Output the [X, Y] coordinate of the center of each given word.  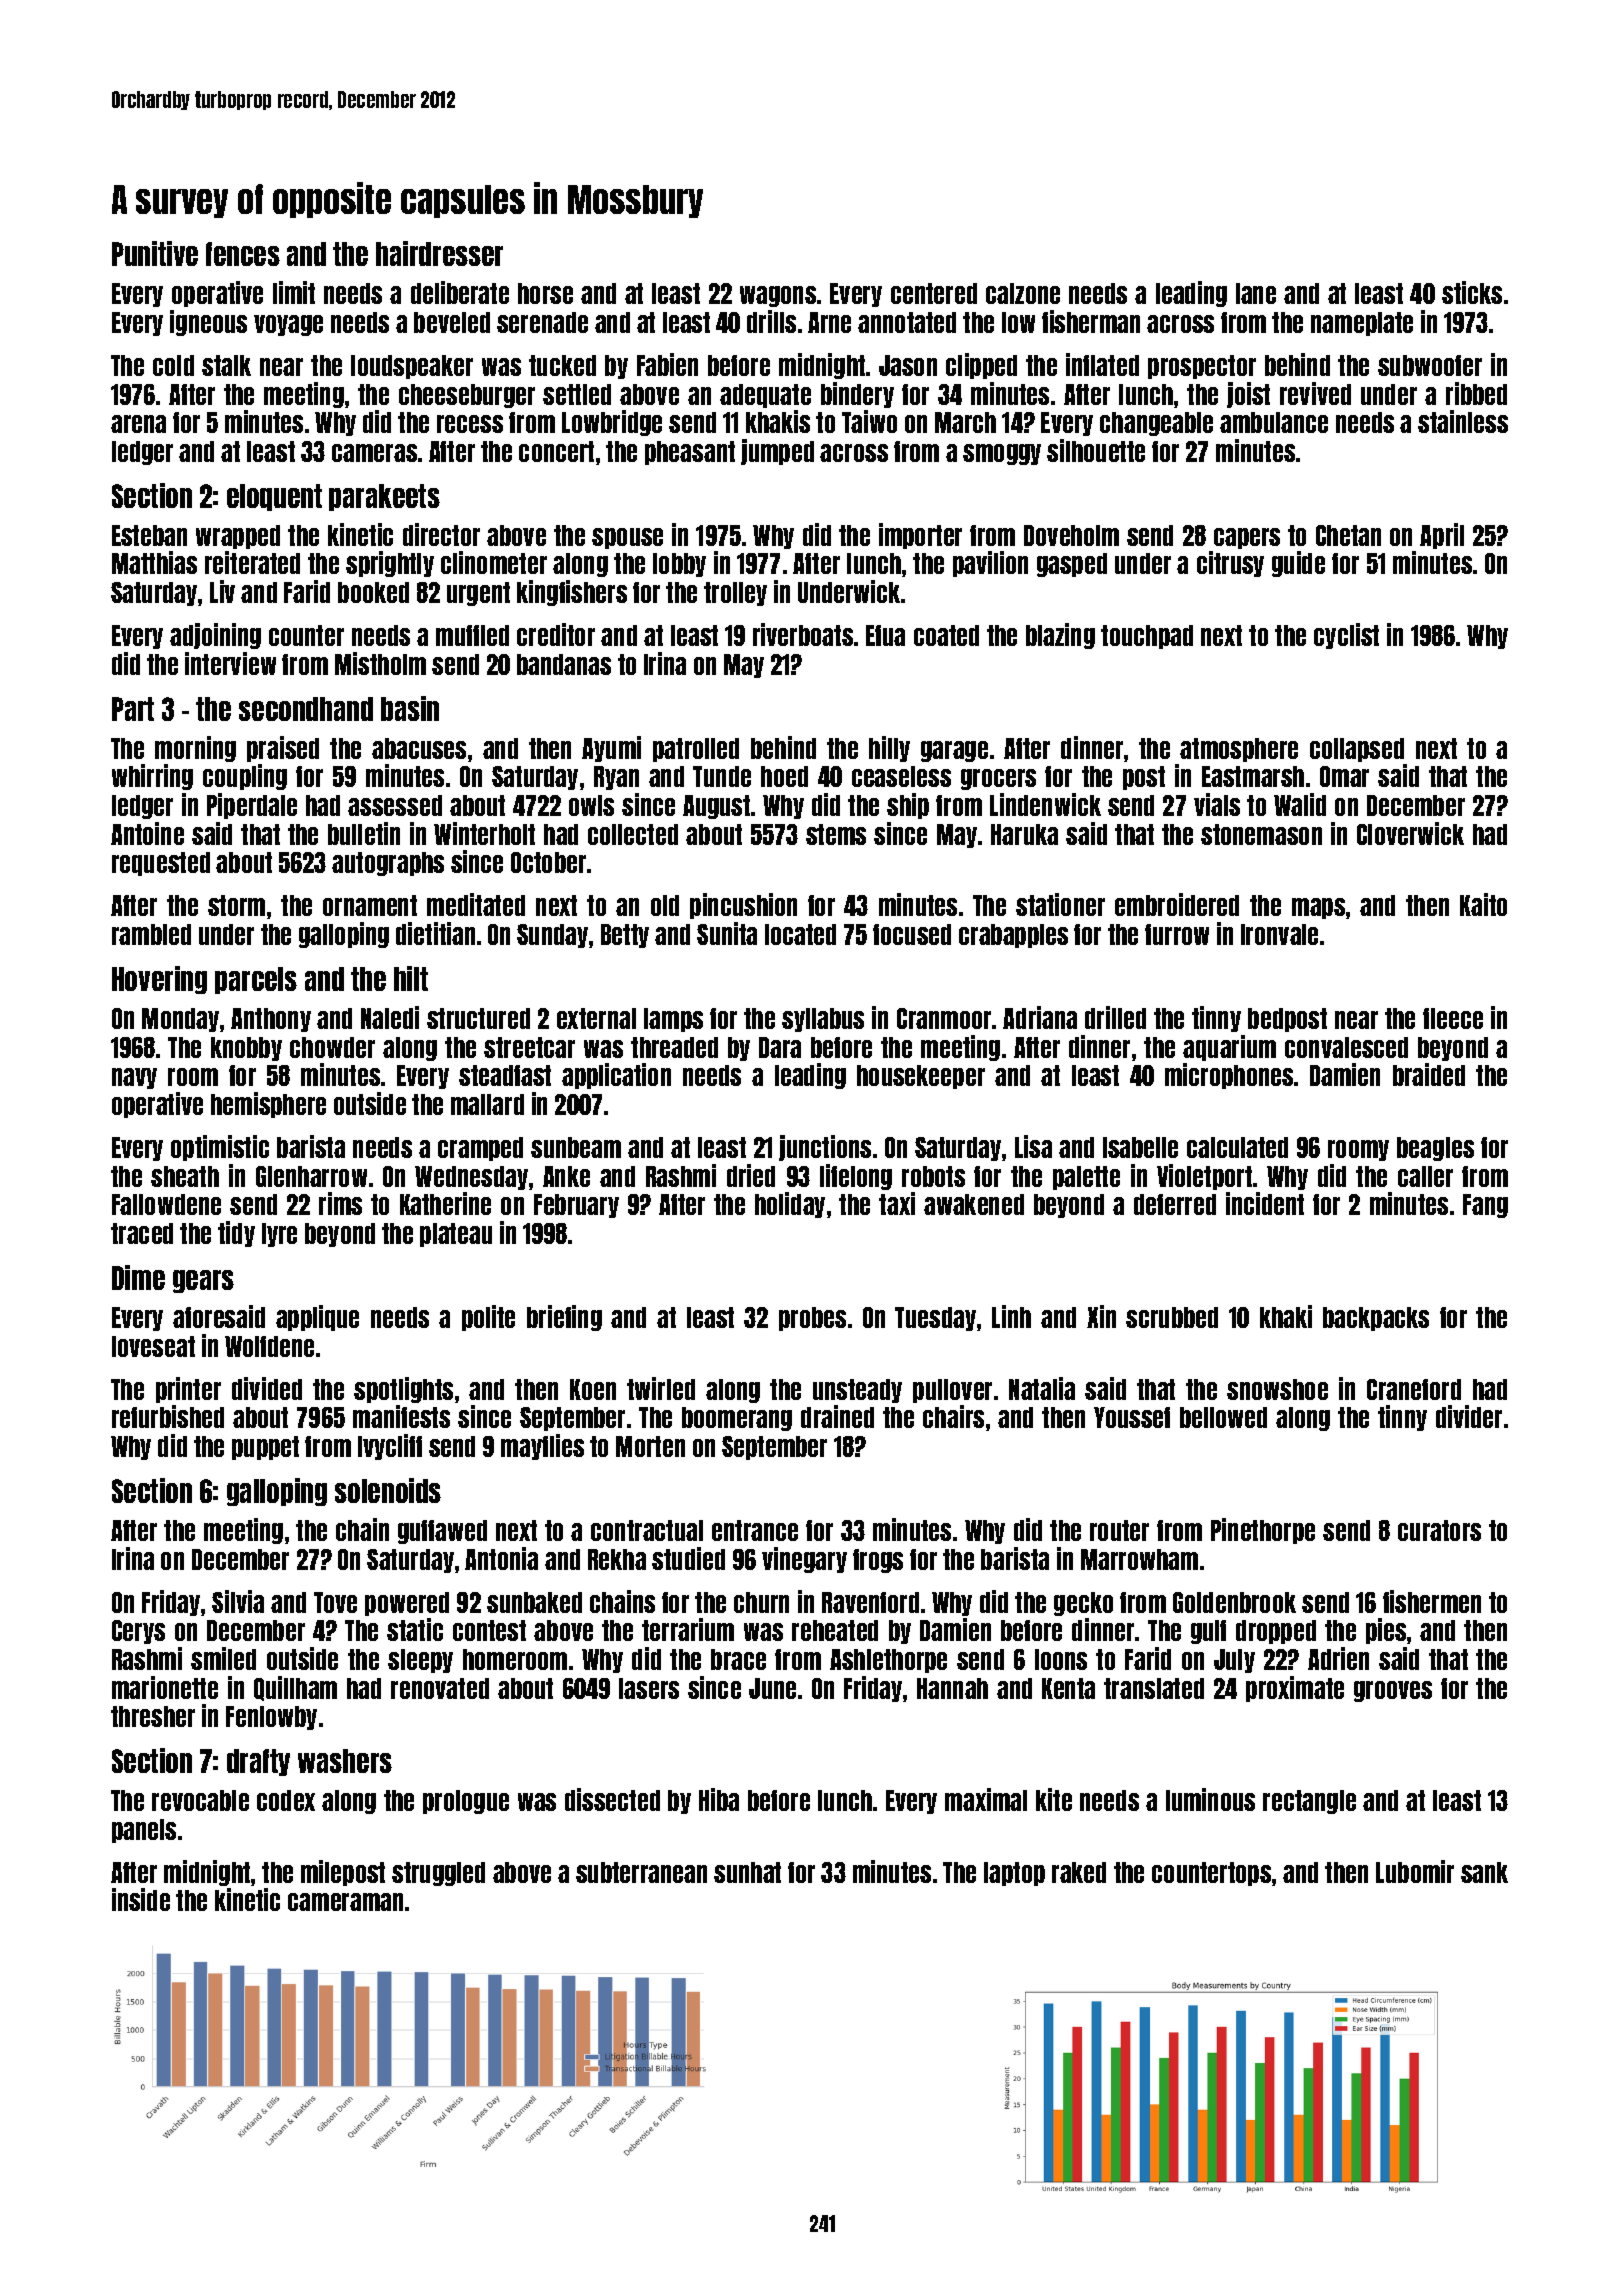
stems [836, 834]
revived [1315, 393]
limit [294, 292]
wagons [778, 296]
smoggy [1002, 454]
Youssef [1132, 1417]
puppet [265, 1448]
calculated [1237, 1147]
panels [144, 1831]
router [1119, 1530]
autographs [388, 864]
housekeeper [921, 1077]
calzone [1023, 293]
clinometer [494, 562]
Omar [1344, 776]
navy [134, 1078]
